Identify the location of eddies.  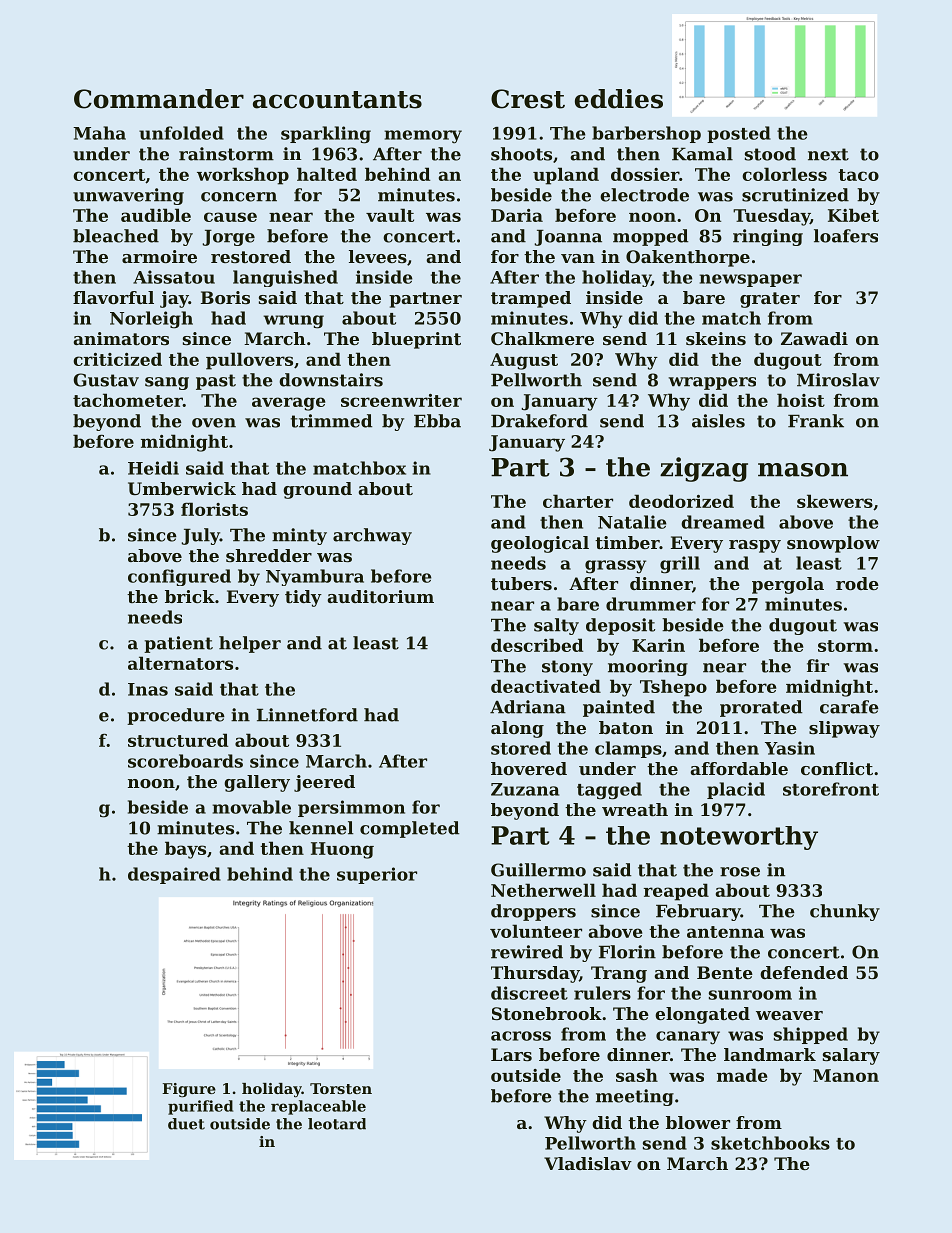
(619, 99).
